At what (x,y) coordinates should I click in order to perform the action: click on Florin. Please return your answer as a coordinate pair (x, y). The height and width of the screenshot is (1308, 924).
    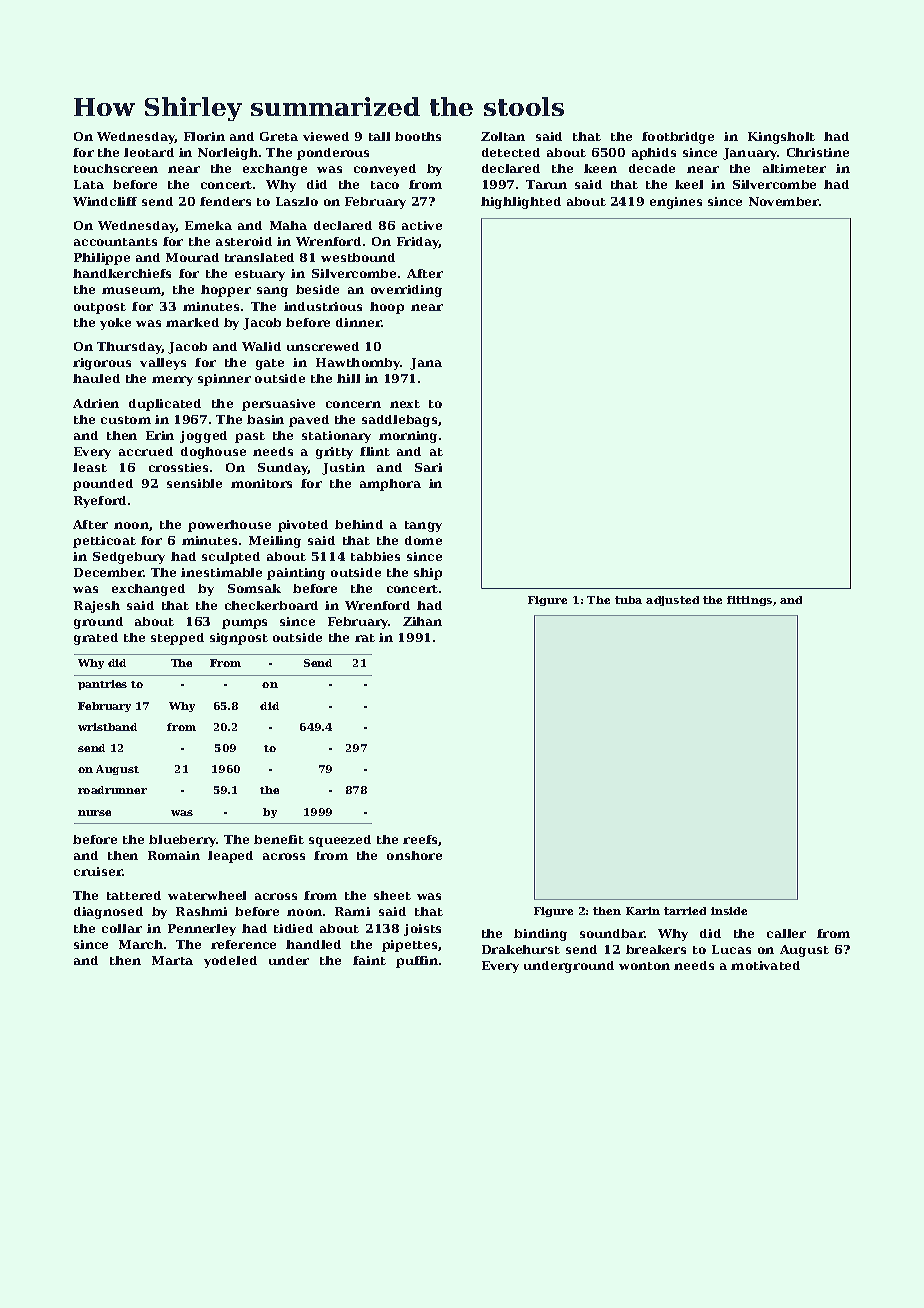
    Looking at the image, I should click on (204, 136).
